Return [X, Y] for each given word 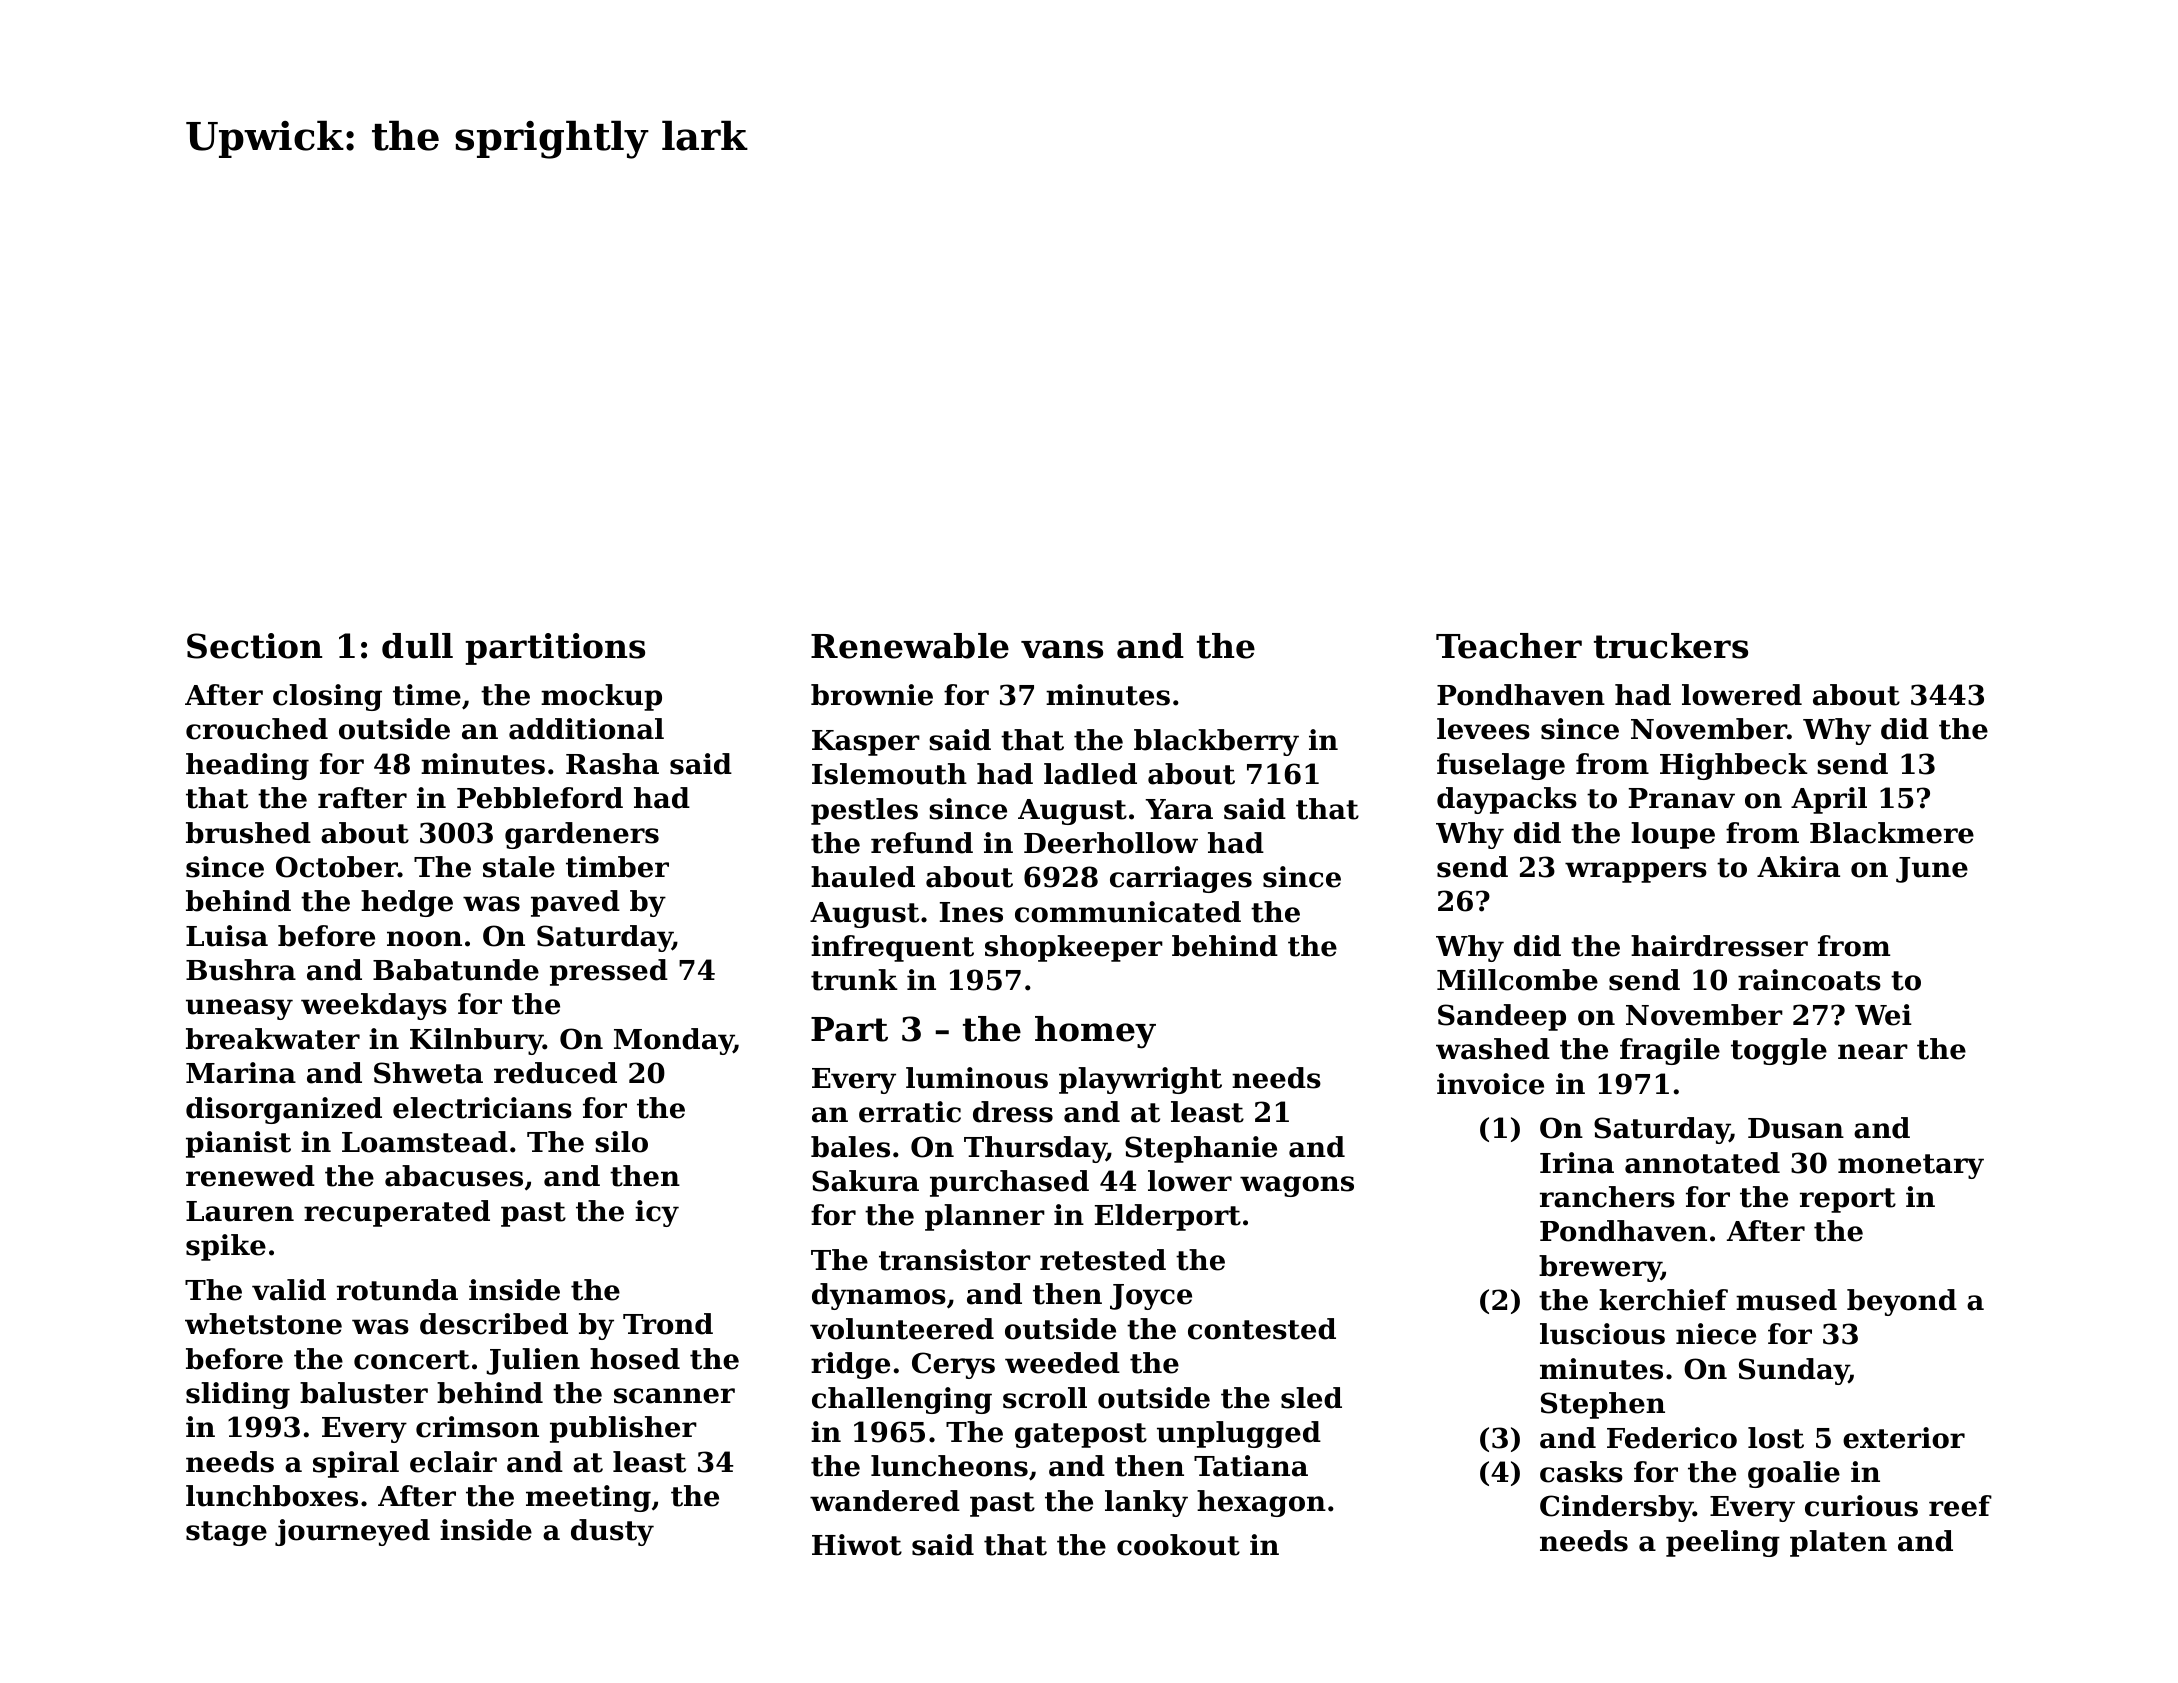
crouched [257, 729]
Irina [1577, 1163]
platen [1838, 1543]
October [337, 867]
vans [1062, 649]
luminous [977, 1078]
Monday [674, 1041]
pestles [864, 811]
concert [412, 1360]
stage [226, 1533]
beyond [1902, 1302]
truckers [1671, 646]
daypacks [1507, 800]
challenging [902, 1400]
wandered [885, 1501]
